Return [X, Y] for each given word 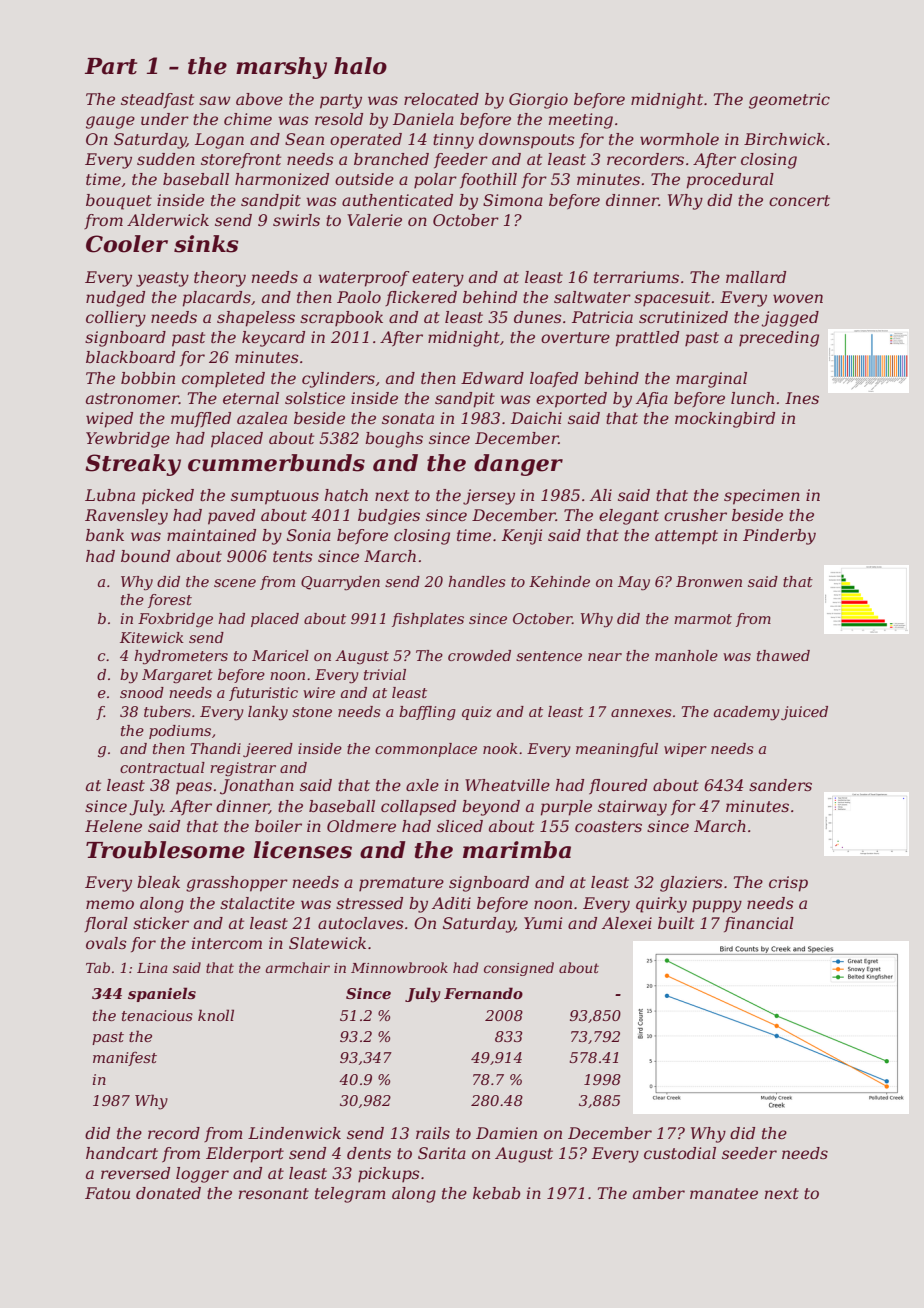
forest [170, 601]
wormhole [679, 139]
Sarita [442, 1153]
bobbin [148, 378]
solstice [315, 398]
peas [194, 788]
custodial [680, 1153]
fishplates [428, 620]
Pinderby [779, 537]
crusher [695, 515]
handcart [122, 1153]
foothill [488, 180]
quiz [477, 713]
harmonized [282, 179]
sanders [780, 785]
